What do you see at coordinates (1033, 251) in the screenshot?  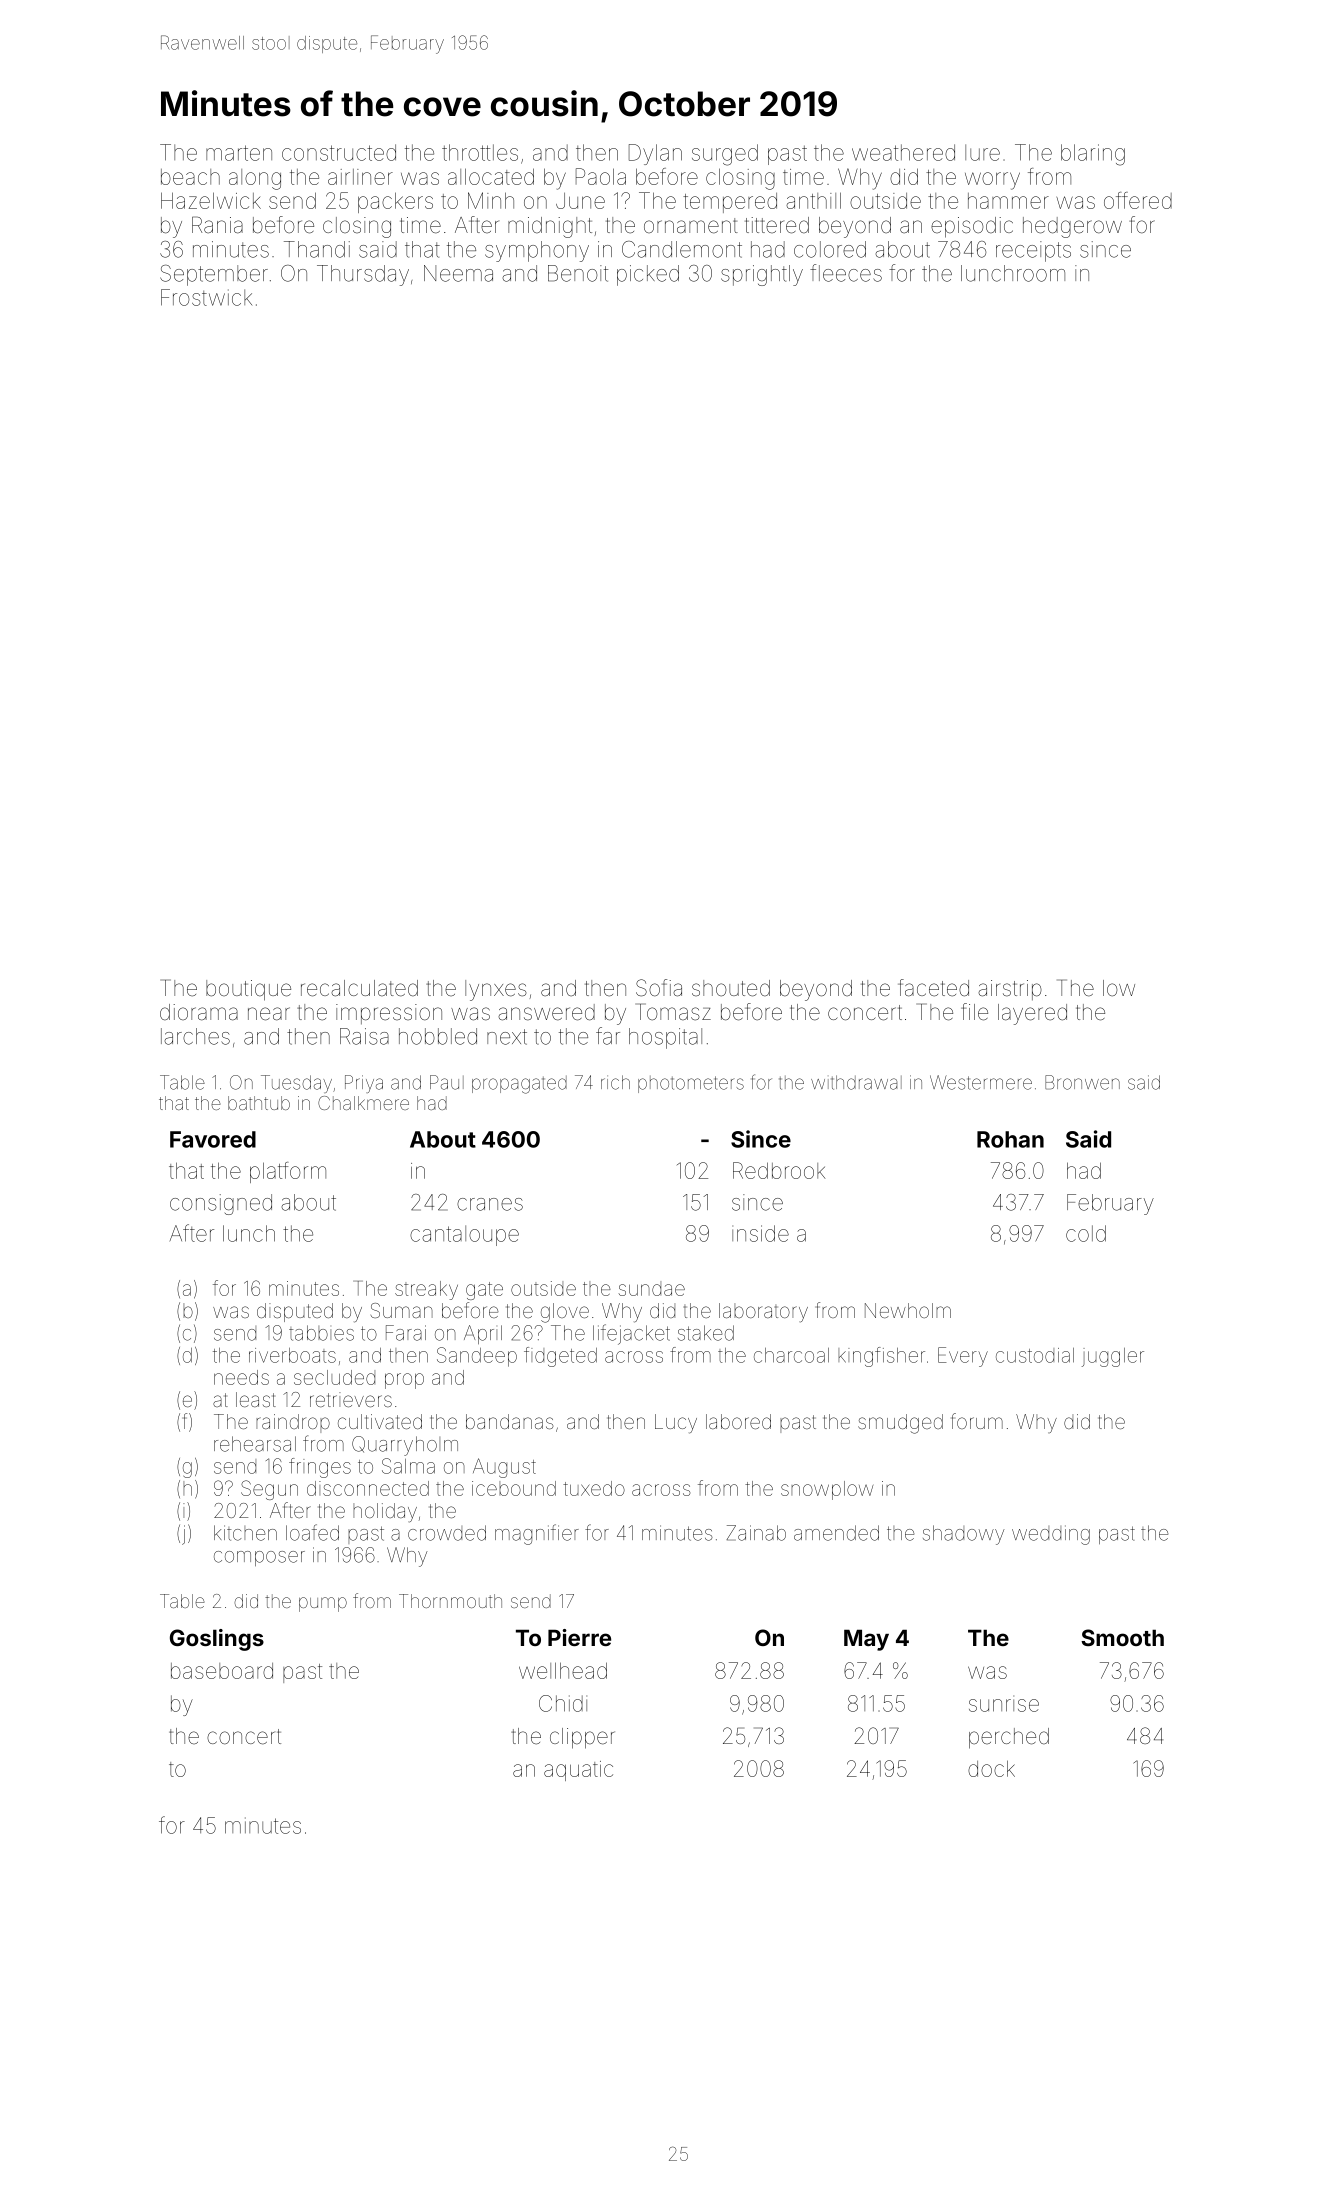 I see `receipts` at bounding box center [1033, 251].
